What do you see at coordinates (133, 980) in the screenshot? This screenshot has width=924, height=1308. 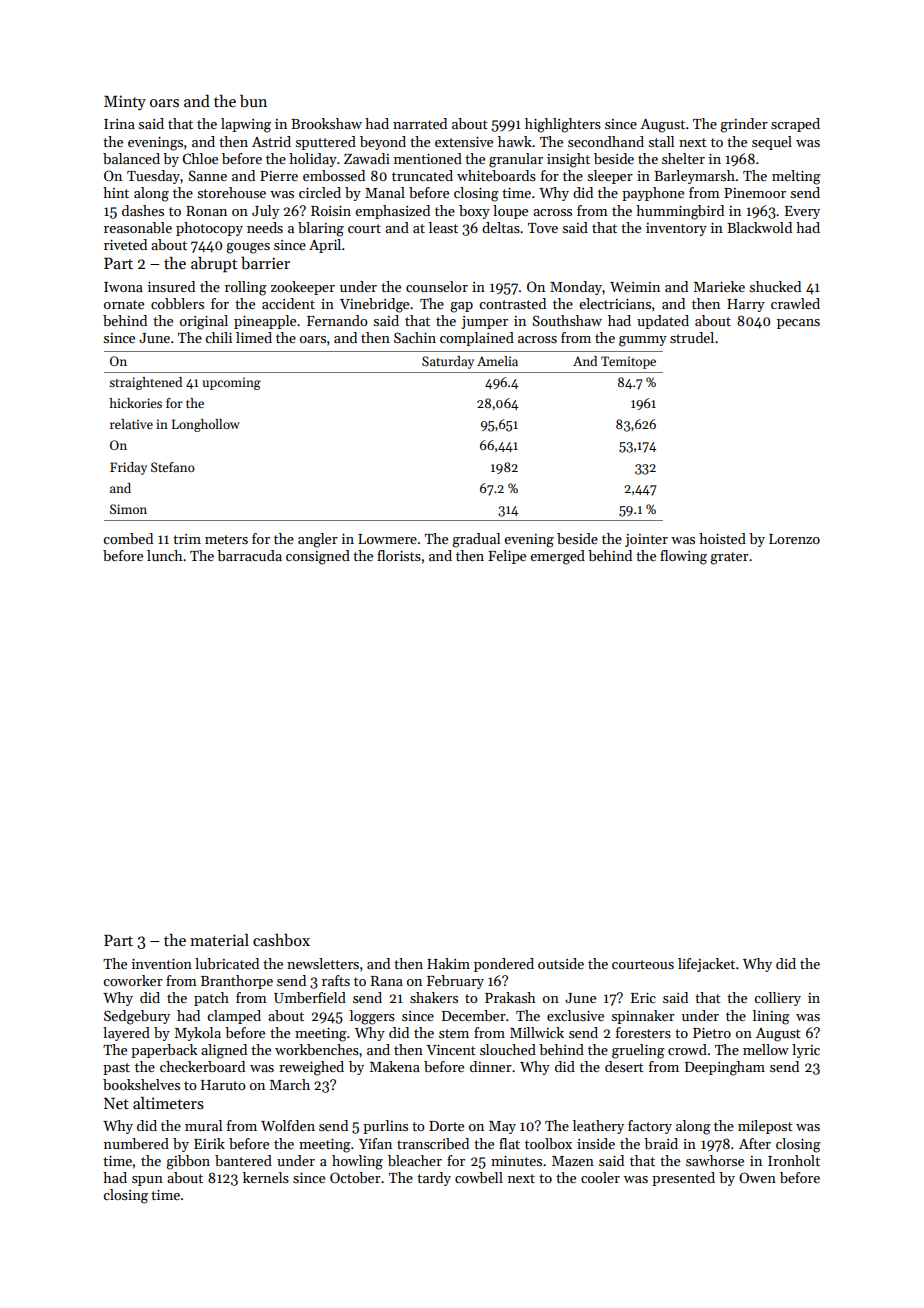 I see `coworker` at bounding box center [133, 980].
